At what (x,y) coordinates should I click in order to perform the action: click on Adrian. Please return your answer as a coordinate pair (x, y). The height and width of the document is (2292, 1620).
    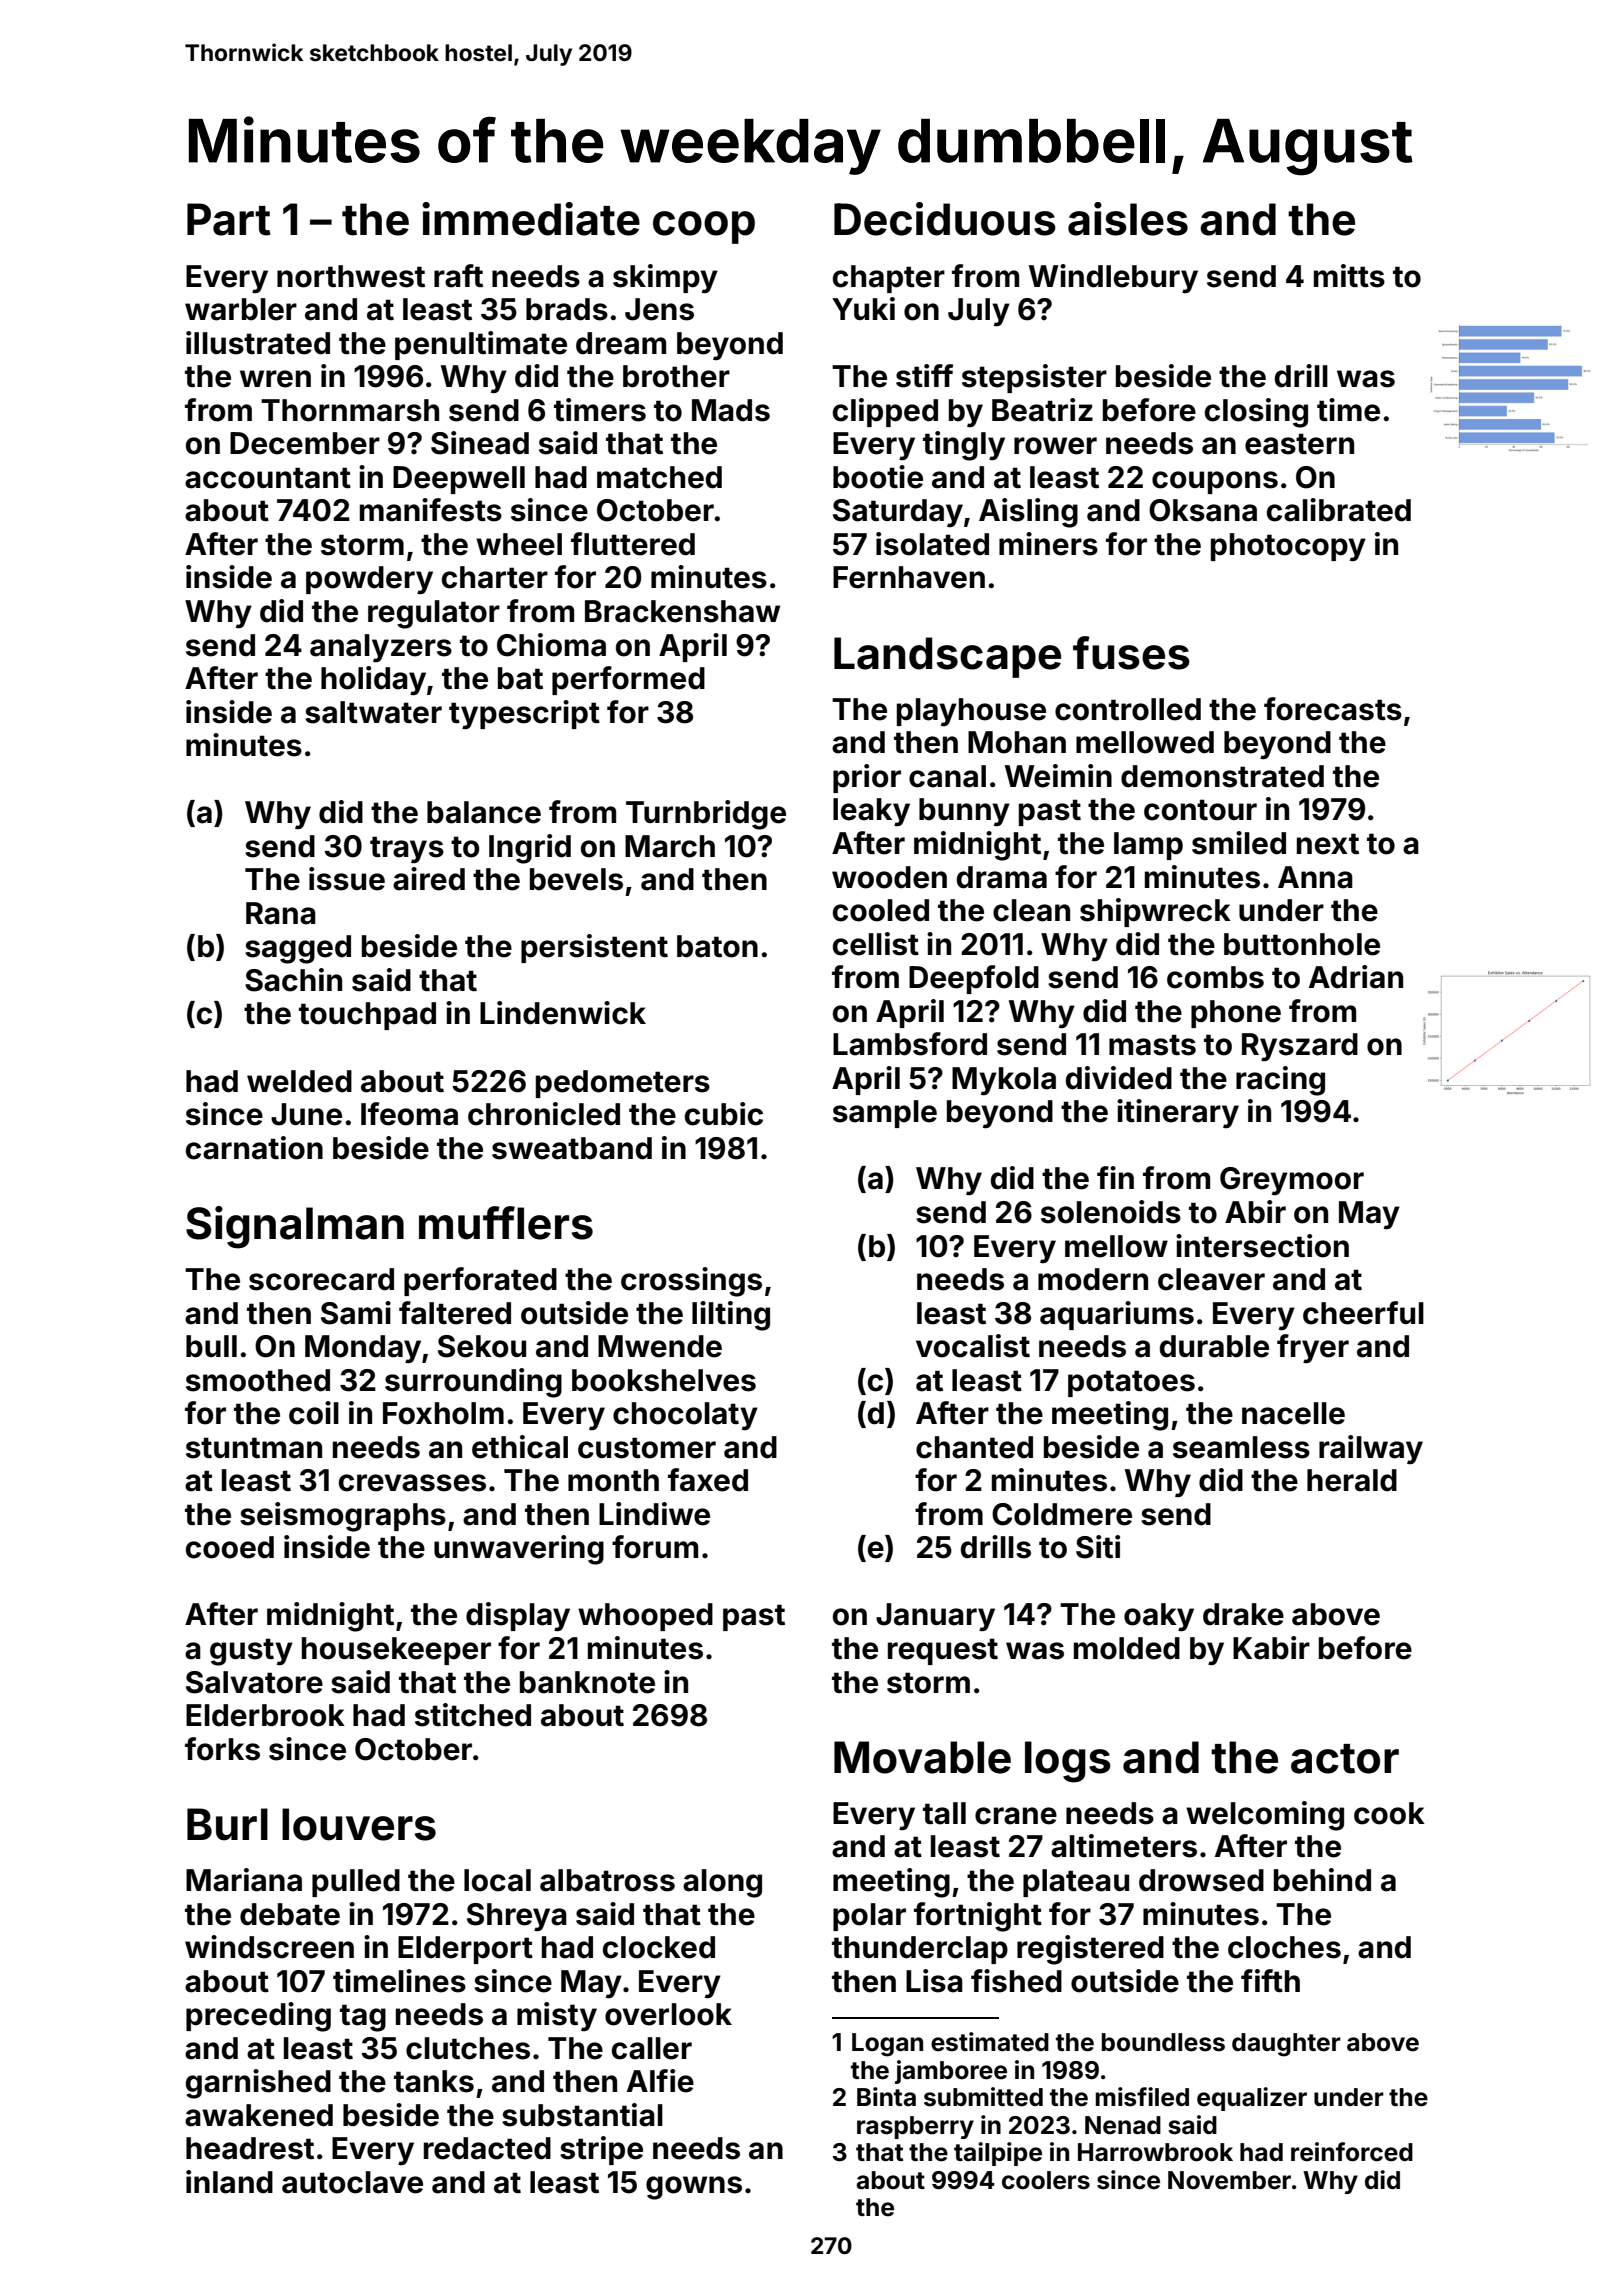
    Looking at the image, I should click on (1356, 977).
